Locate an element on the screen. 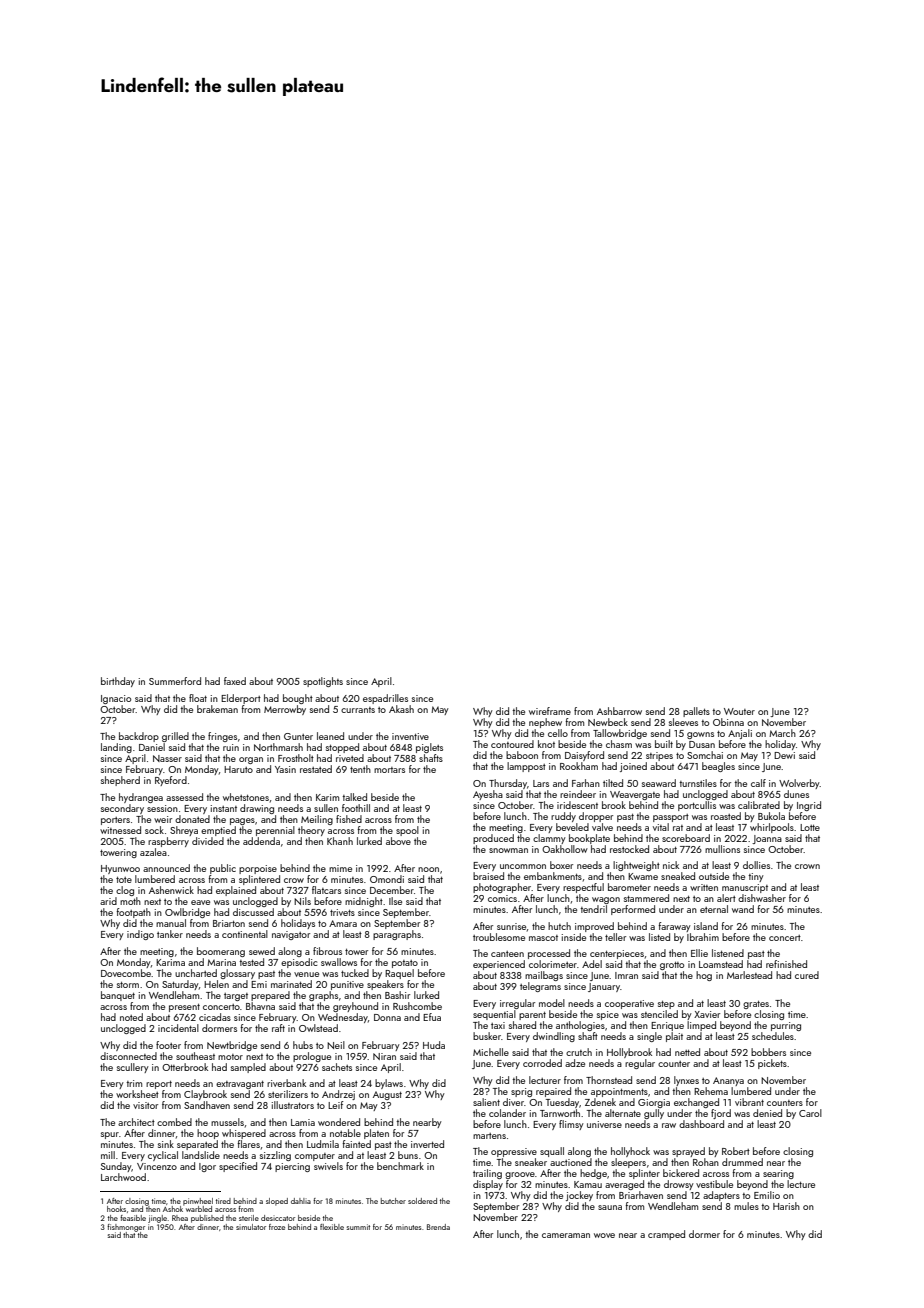 The image size is (924, 1308). August is located at coordinates (387, 1095).
